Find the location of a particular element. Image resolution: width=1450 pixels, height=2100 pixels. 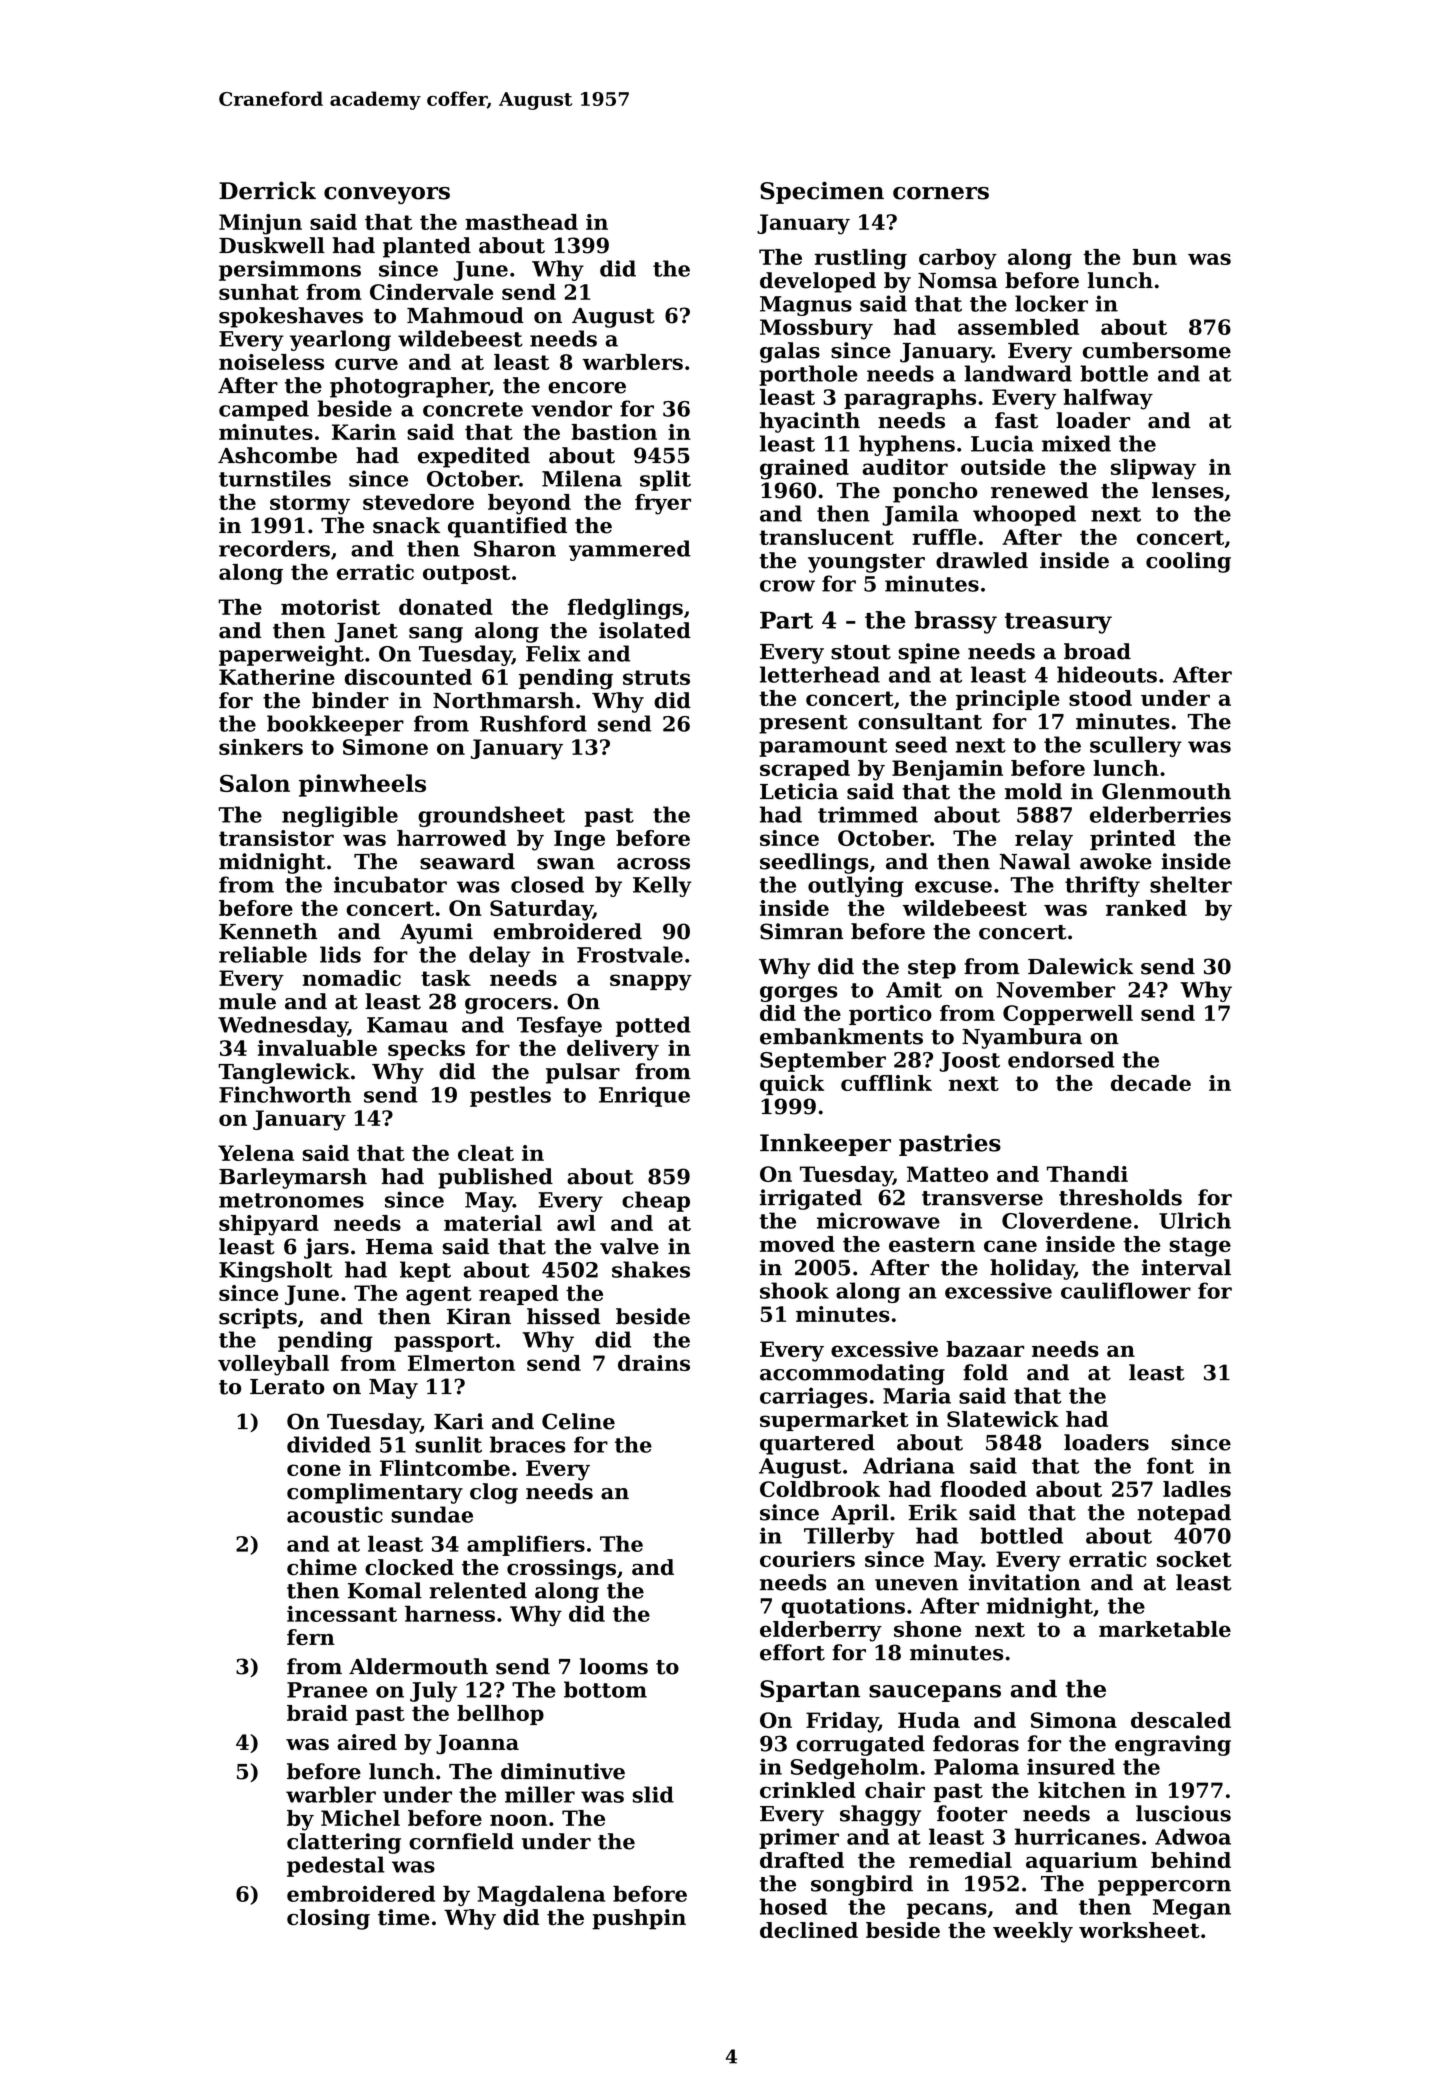

outlying is located at coordinates (856, 886).
